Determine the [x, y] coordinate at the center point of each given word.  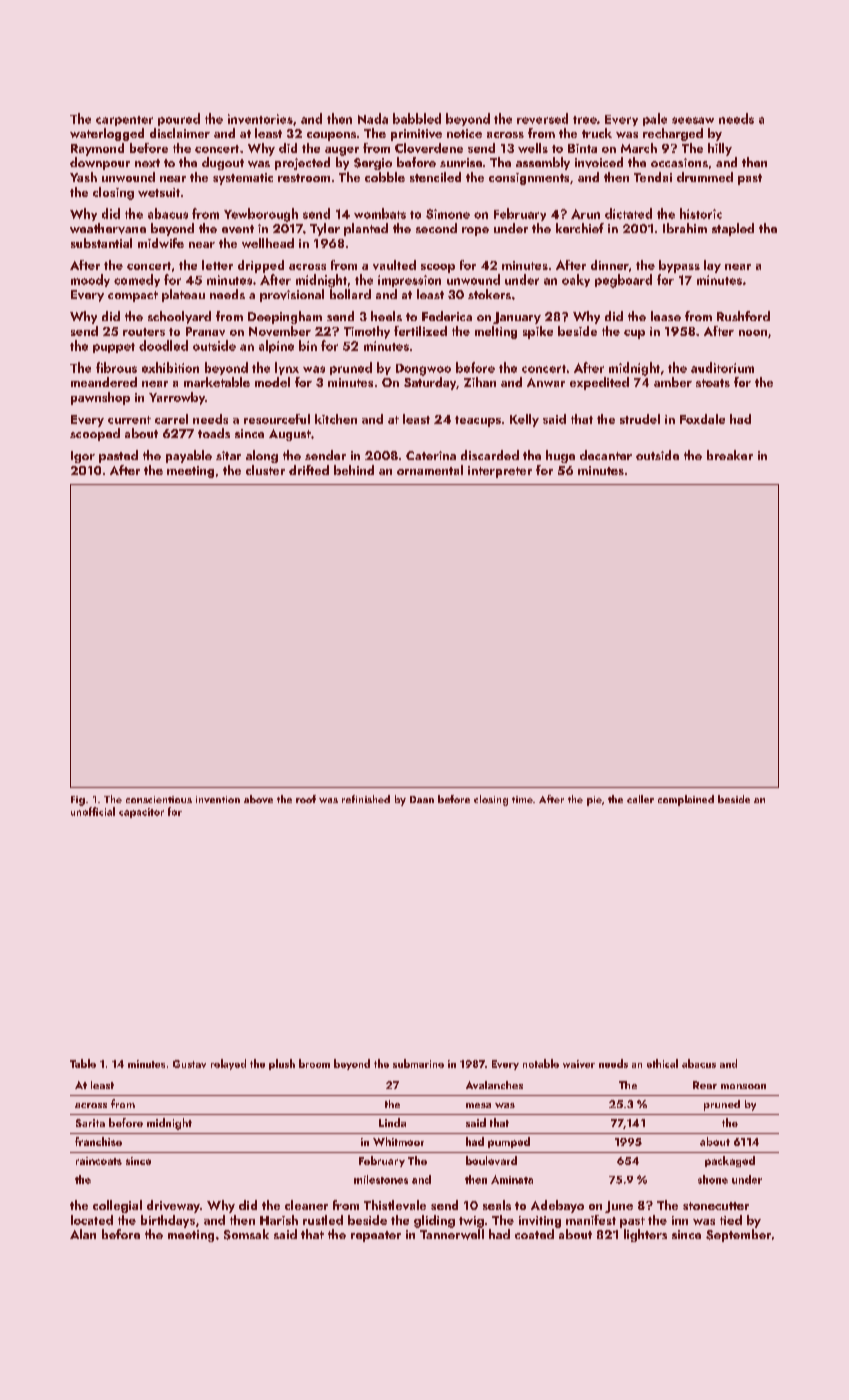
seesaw [693, 120]
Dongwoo [423, 370]
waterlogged [107, 134]
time [522, 799]
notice [464, 133]
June [619, 1207]
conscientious [159, 799]
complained [686, 800]
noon [753, 333]
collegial [117, 1206]
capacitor [141, 813]
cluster [265, 470]
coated [534, 1234]
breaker [730, 455]
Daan [422, 799]
